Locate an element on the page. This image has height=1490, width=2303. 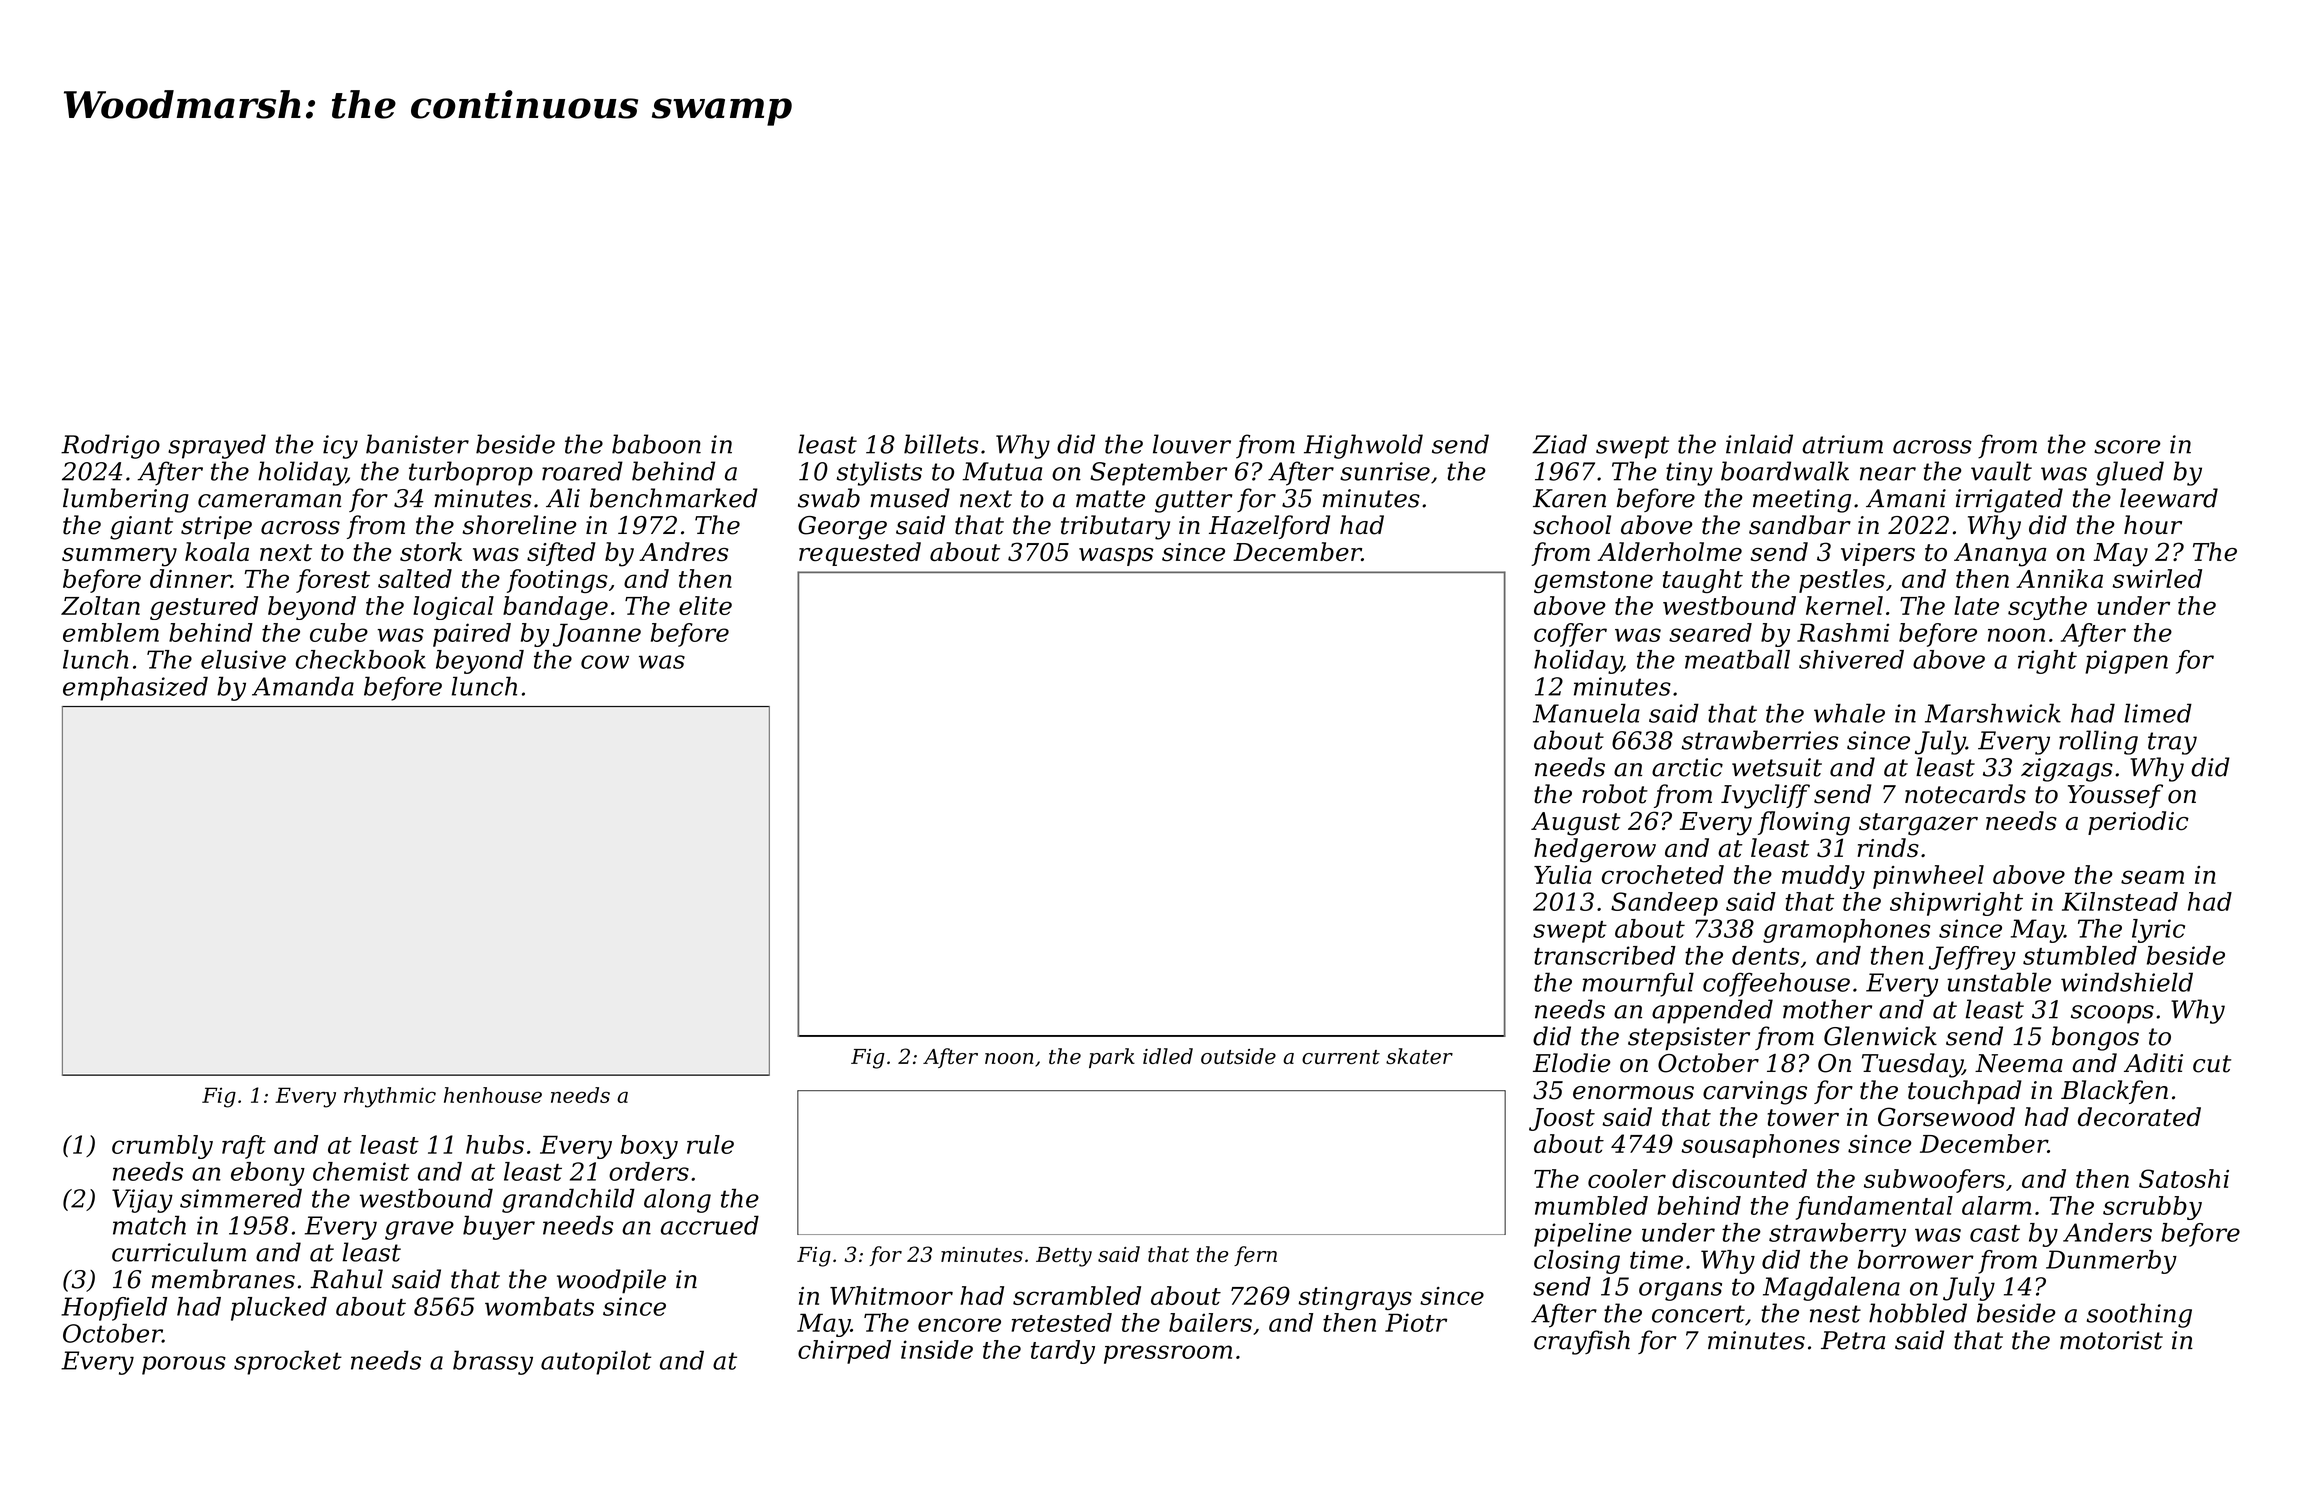
transcribed is located at coordinates (1605, 955).
